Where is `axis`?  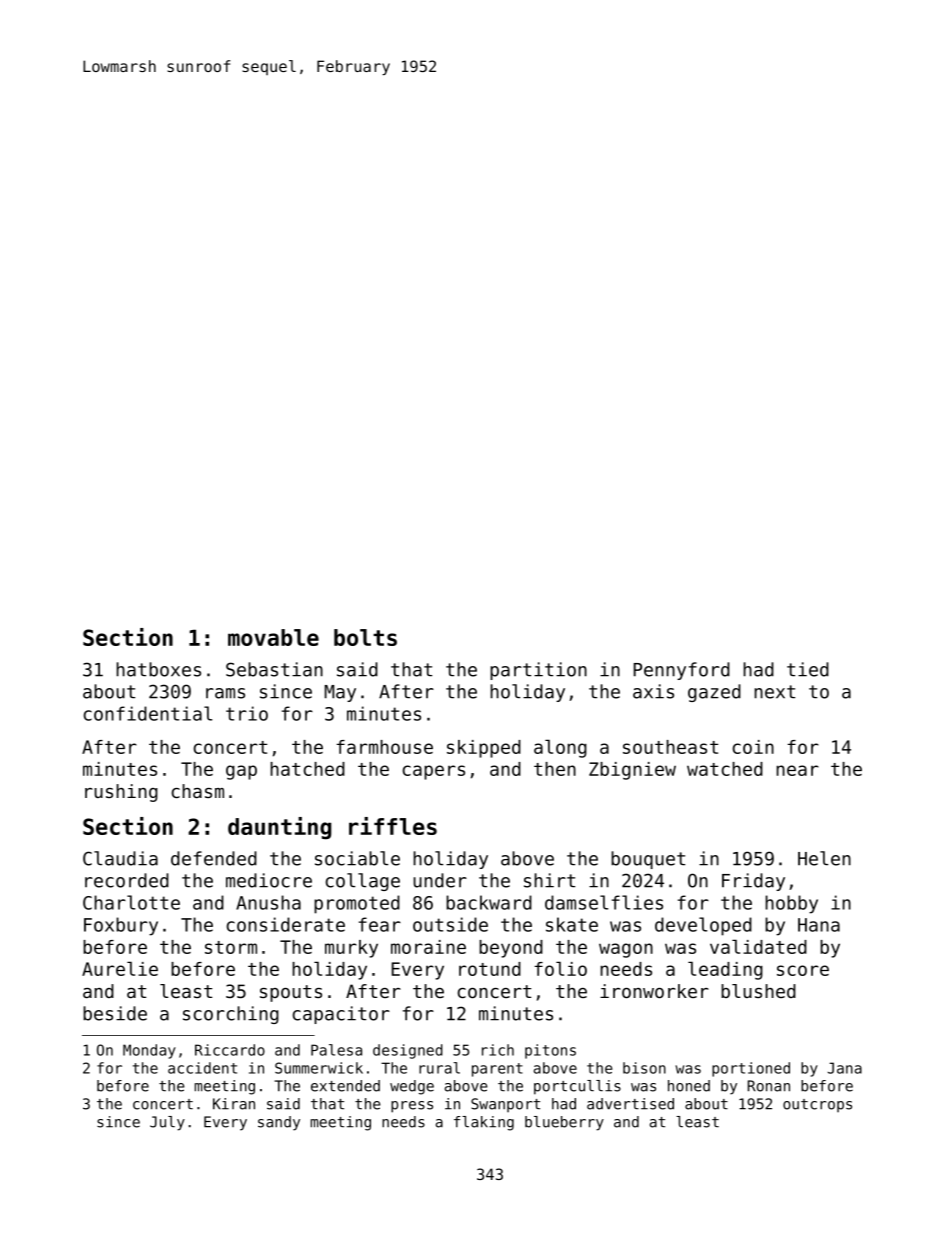
axis is located at coordinates (653, 691).
